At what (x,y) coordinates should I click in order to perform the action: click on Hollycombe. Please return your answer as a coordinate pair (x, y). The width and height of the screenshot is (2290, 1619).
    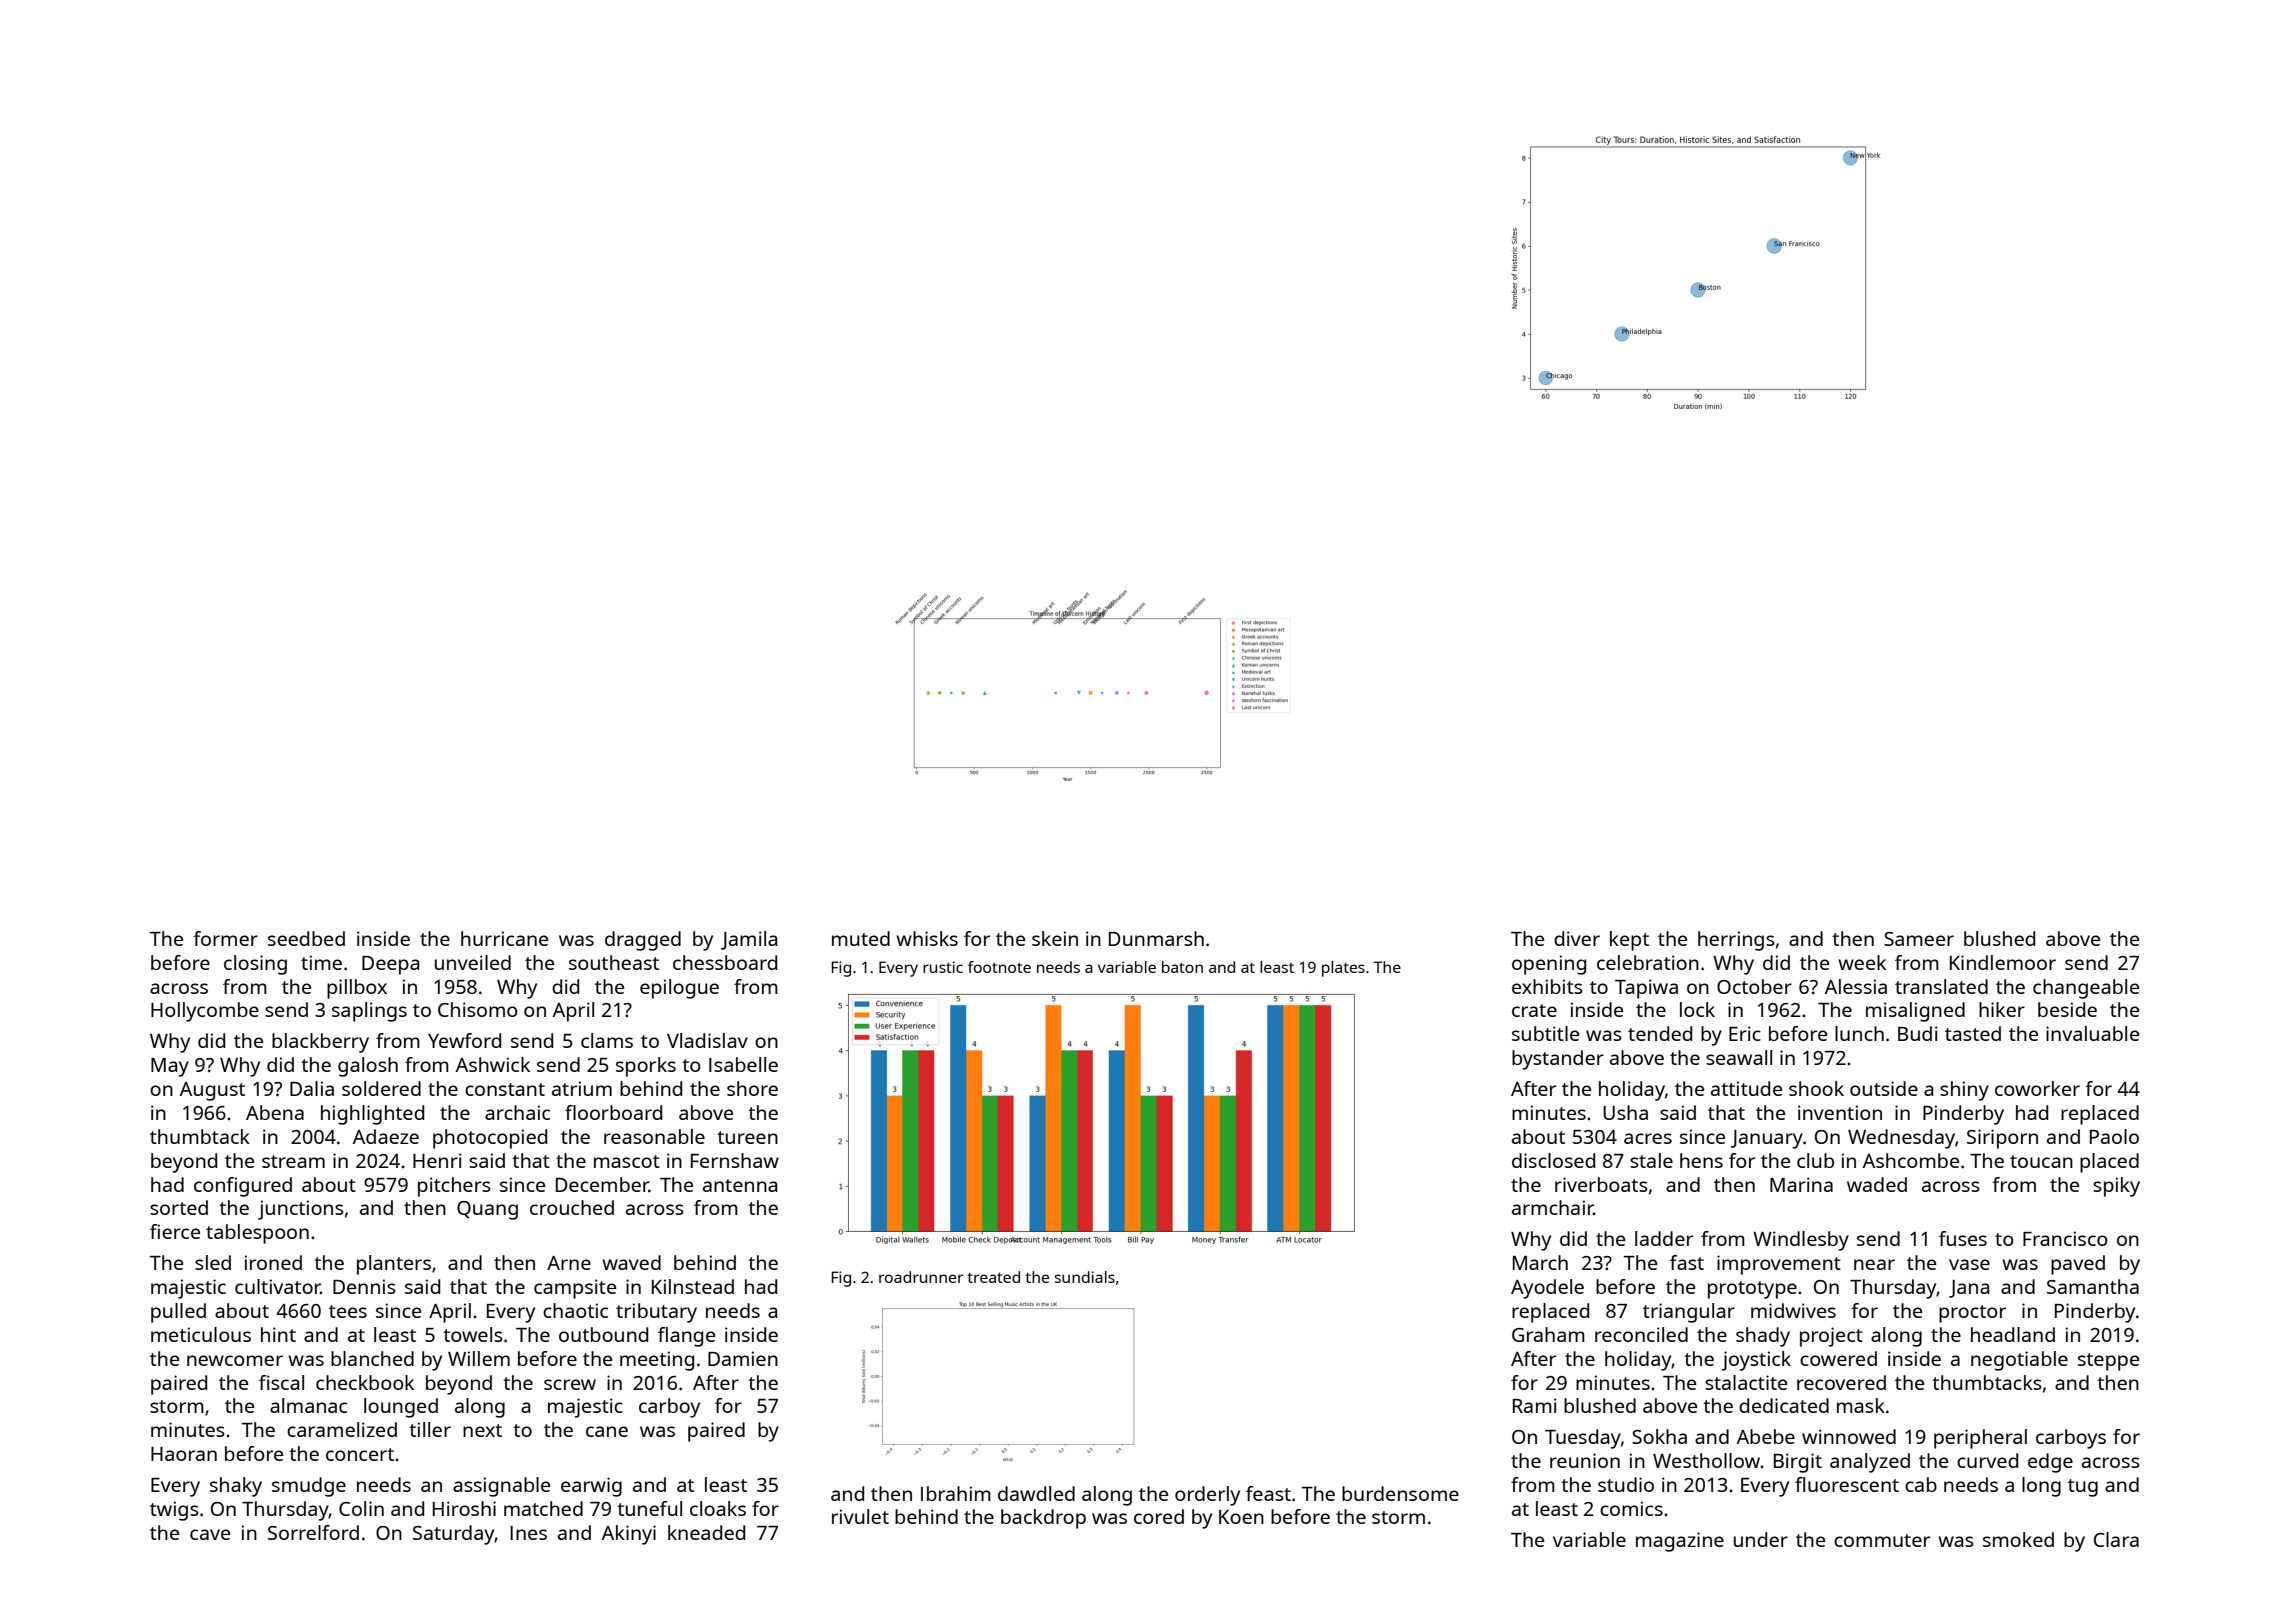
    Looking at the image, I should click on (205, 1012).
